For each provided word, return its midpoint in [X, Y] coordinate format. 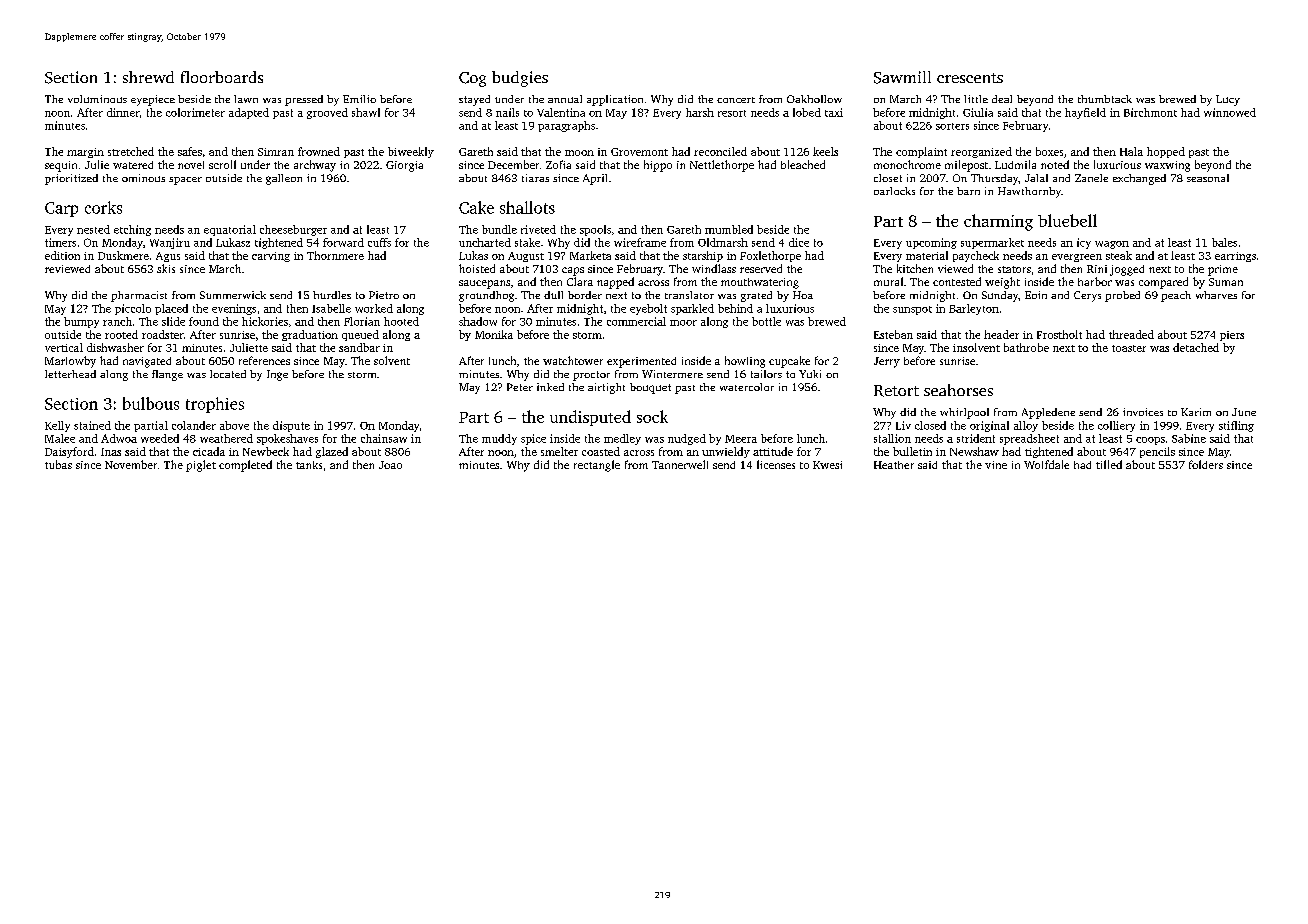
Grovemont [639, 152]
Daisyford [69, 452]
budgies [520, 79]
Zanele [1091, 178]
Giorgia [404, 166]
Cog [472, 79]
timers [60, 242]
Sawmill [902, 77]
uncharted [485, 242]
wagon [1112, 245]
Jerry [887, 362]
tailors [766, 374]
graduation [310, 335]
